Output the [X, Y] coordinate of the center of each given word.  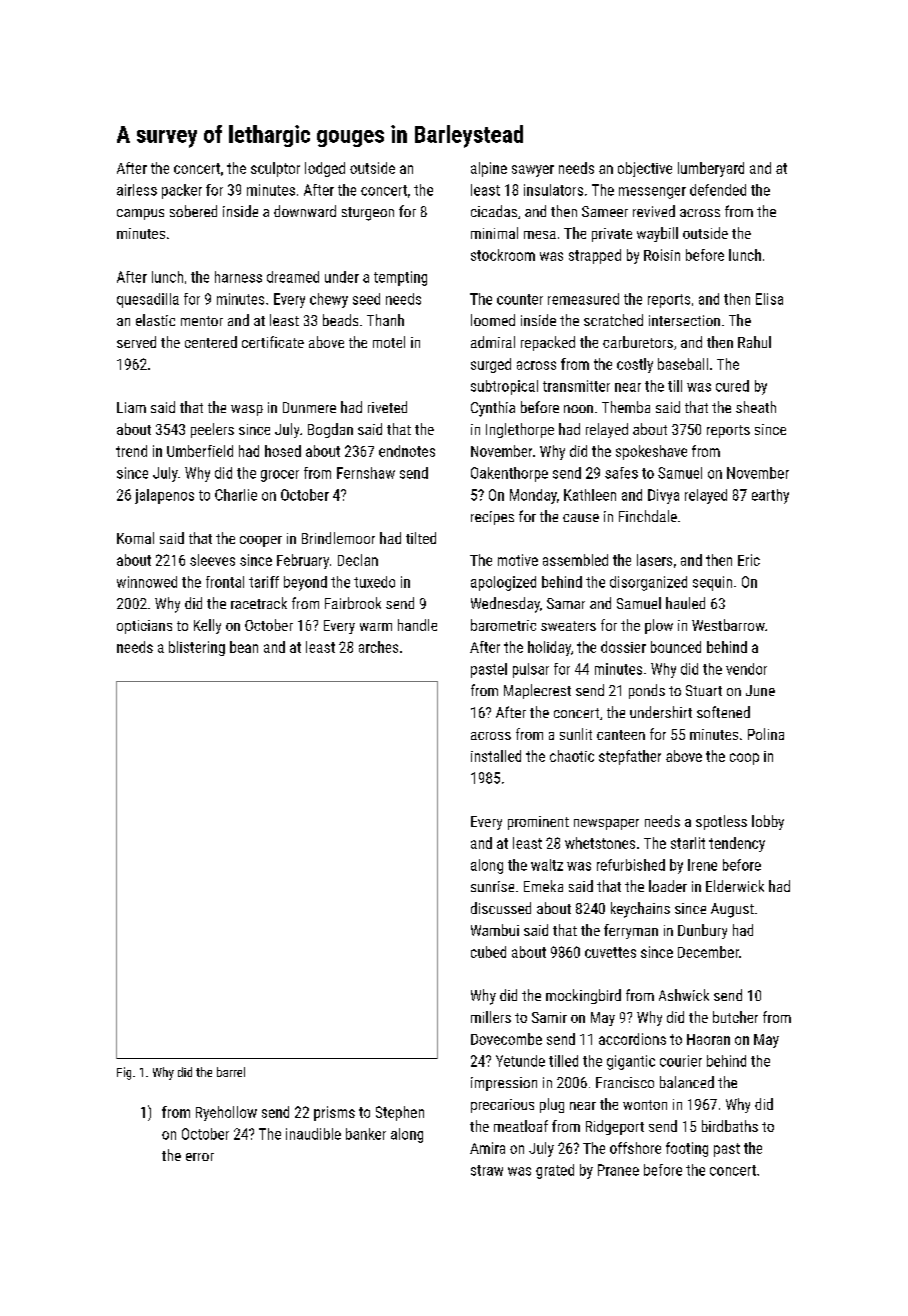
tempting [400, 278]
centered [211, 342]
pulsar [531, 670]
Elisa [769, 299]
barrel [231, 1072]
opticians [144, 627]
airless [137, 190]
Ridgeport [615, 1127]
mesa [540, 235]
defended [718, 190]
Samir [549, 1017]
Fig [124, 1073]
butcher [735, 1017]
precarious [502, 1106]
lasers [654, 560]
